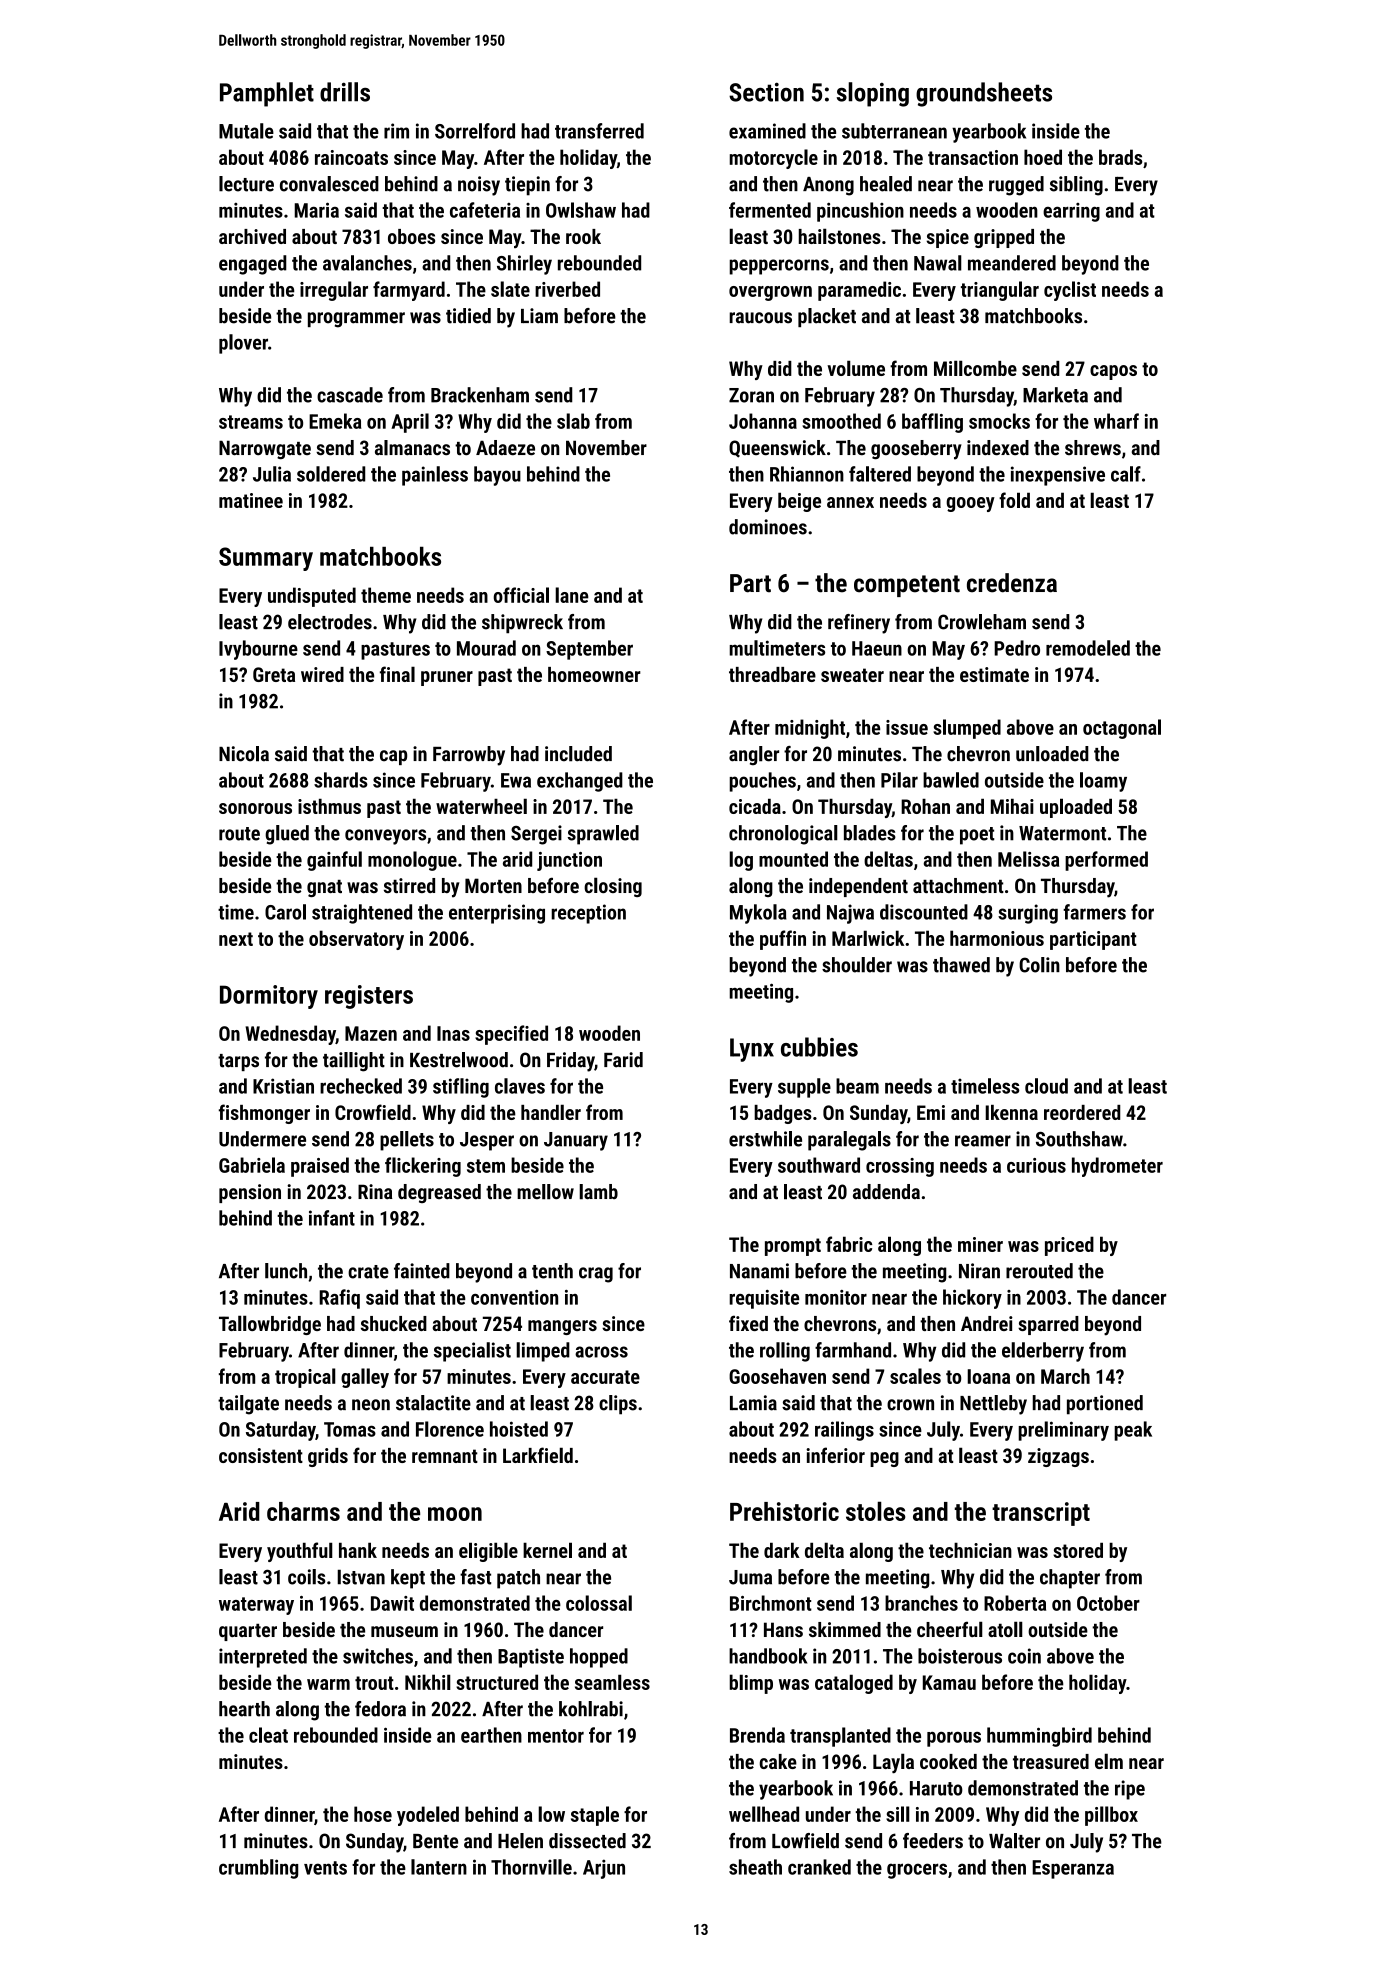  Describe the element at coordinates (1071, 212) in the page. I see `earring` at that location.
